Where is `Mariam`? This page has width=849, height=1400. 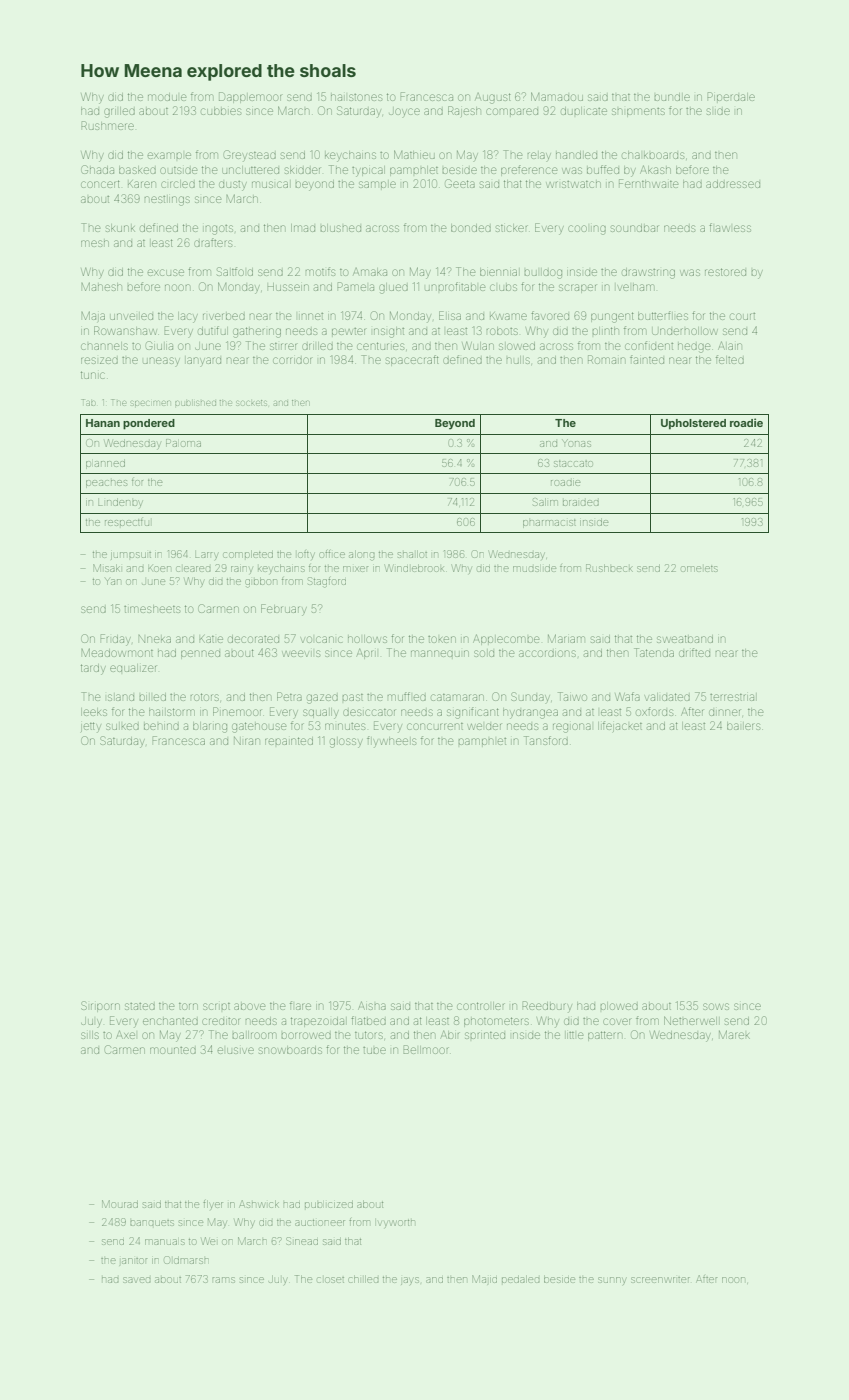 Mariam is located at coordinates (566, 638).
